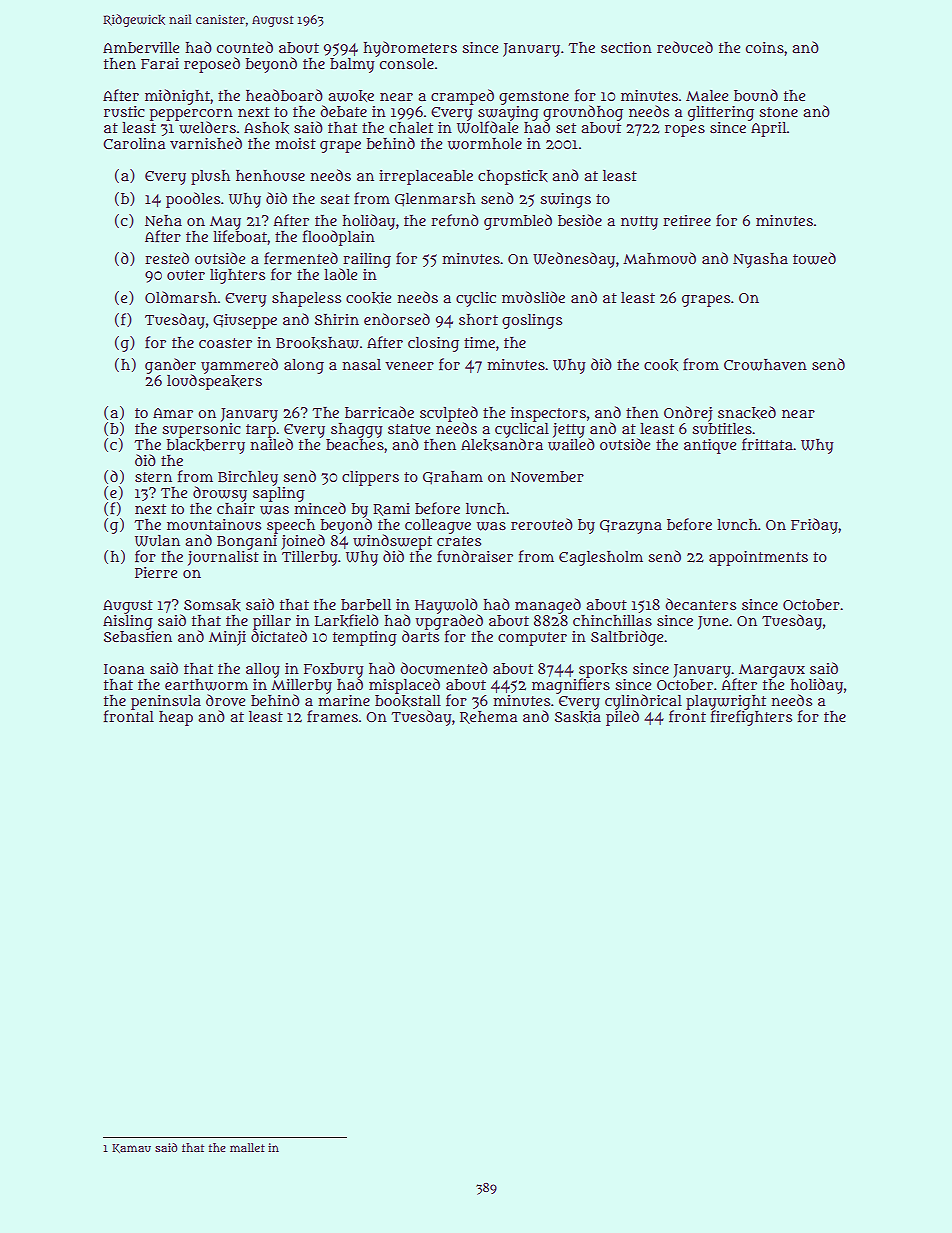 The width and height of the image is (952, 1233). I want to click on gander, so click(170, 366).
